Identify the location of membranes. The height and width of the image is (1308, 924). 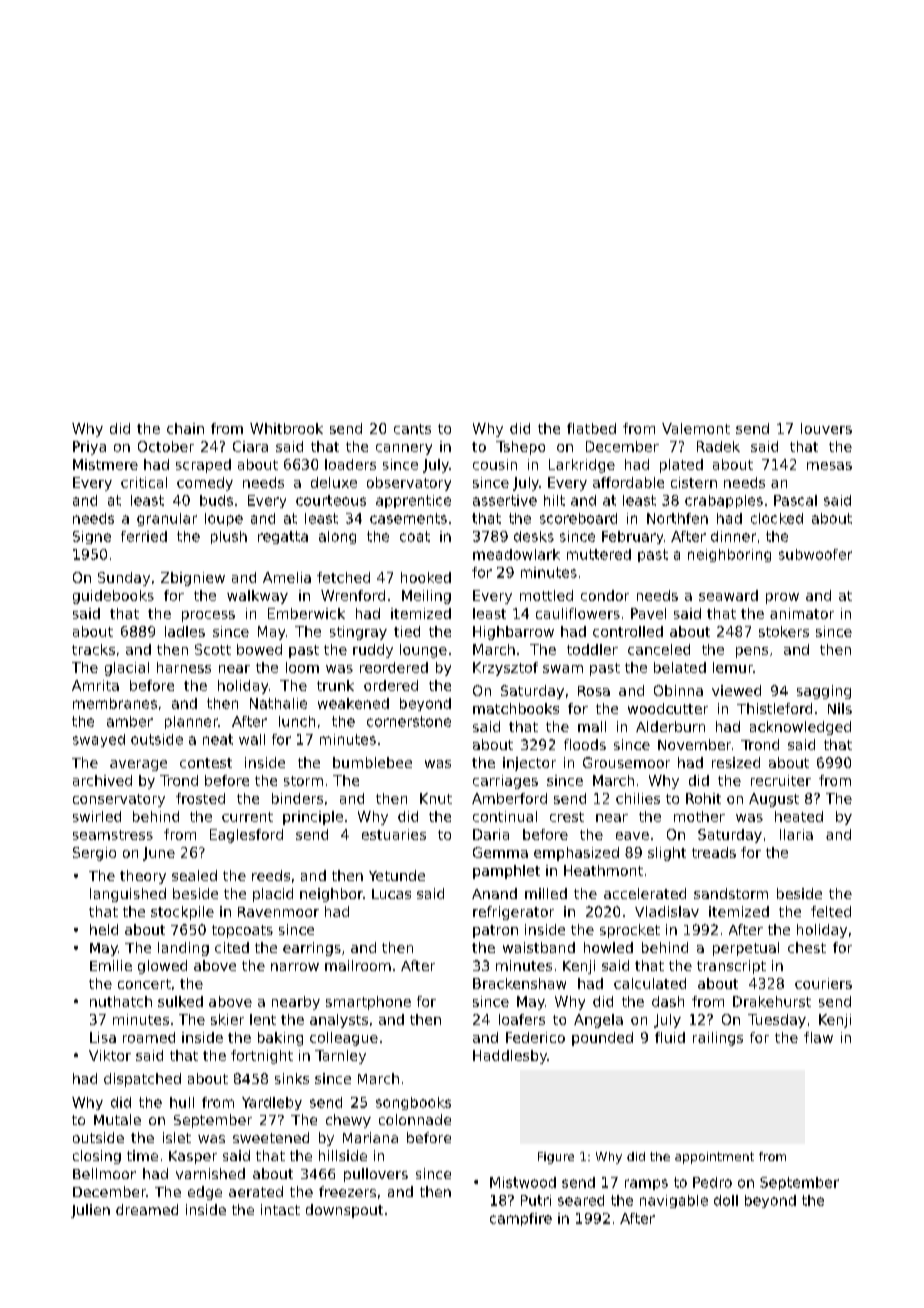
(115, 703).
